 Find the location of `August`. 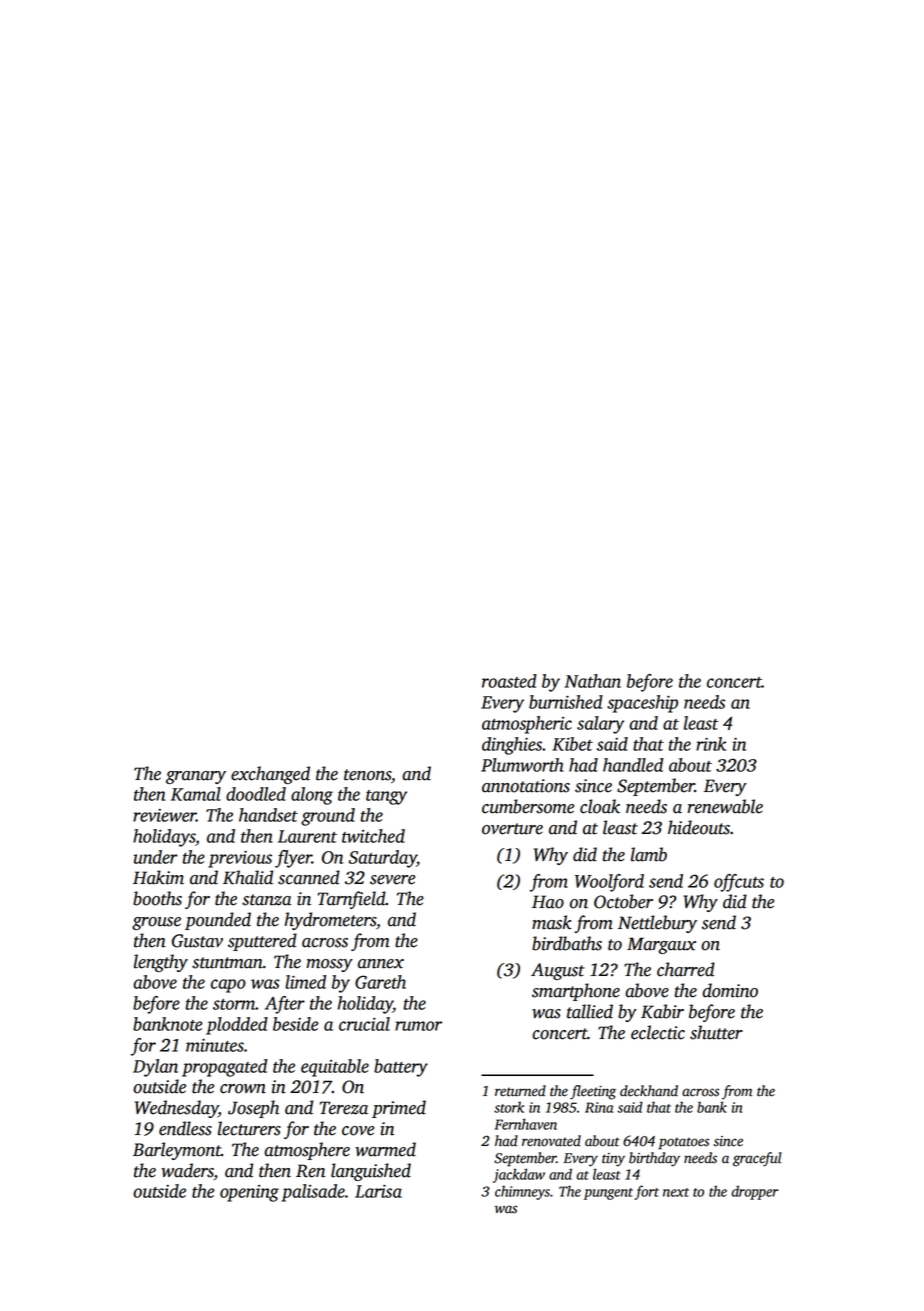

August is located at coordinates (558, 971).
